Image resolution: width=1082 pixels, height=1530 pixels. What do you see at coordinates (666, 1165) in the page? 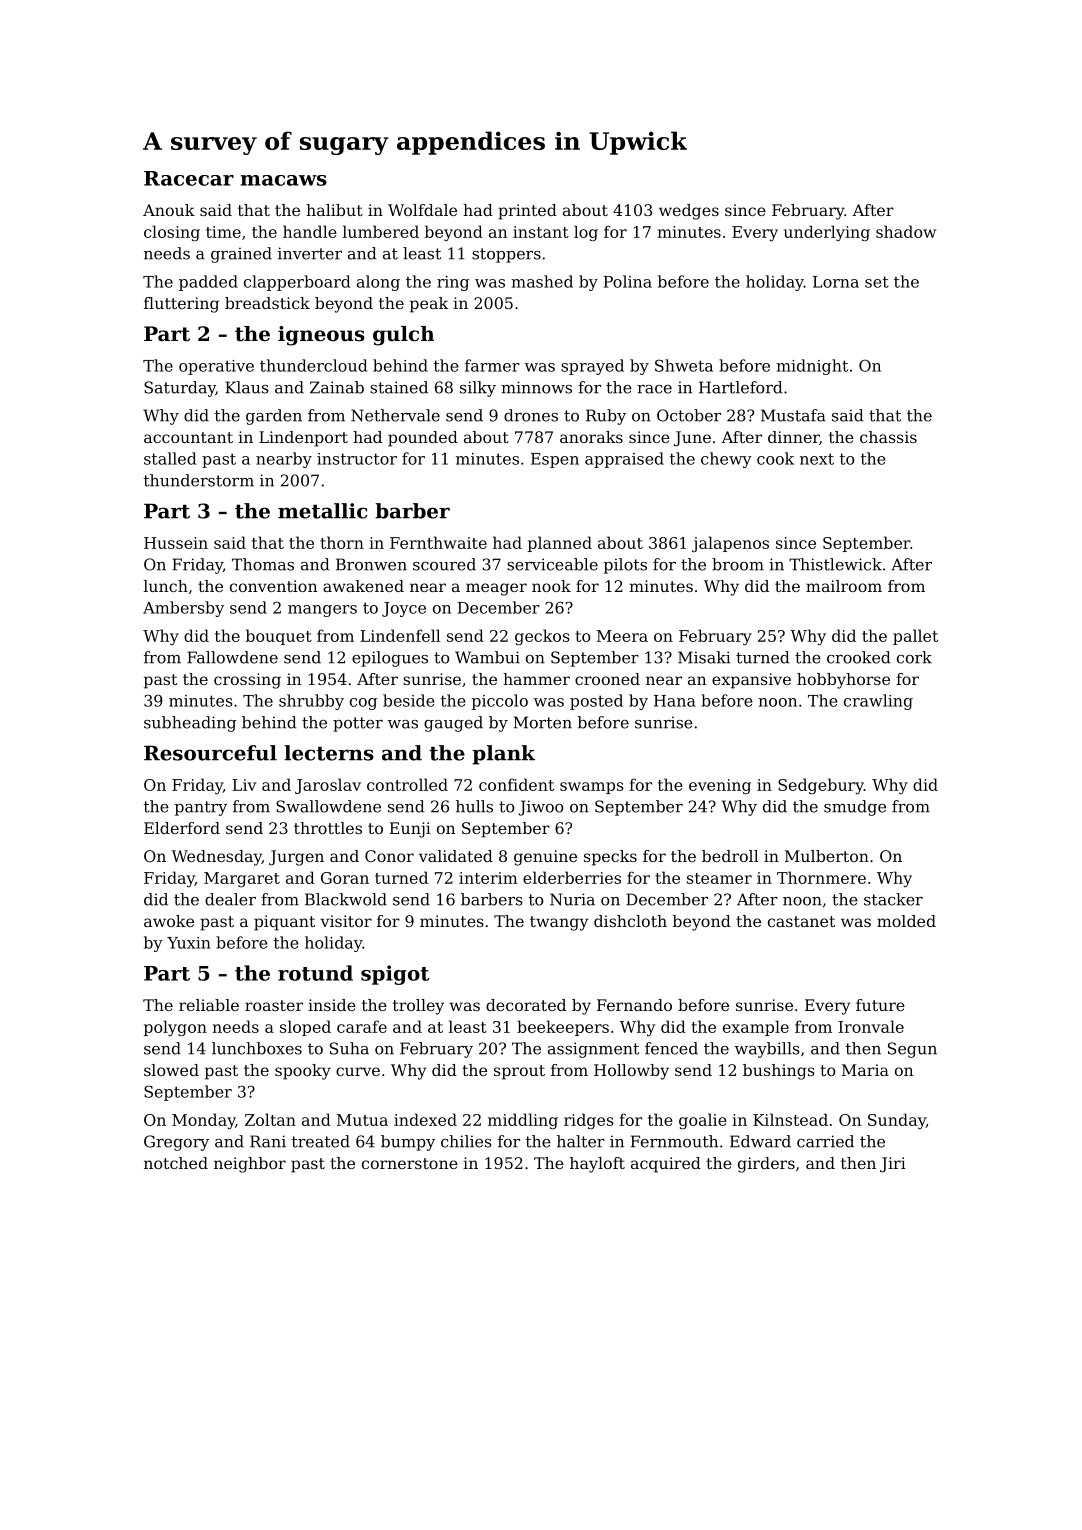
I see `acquired` at bounding box center [666, 1165].
